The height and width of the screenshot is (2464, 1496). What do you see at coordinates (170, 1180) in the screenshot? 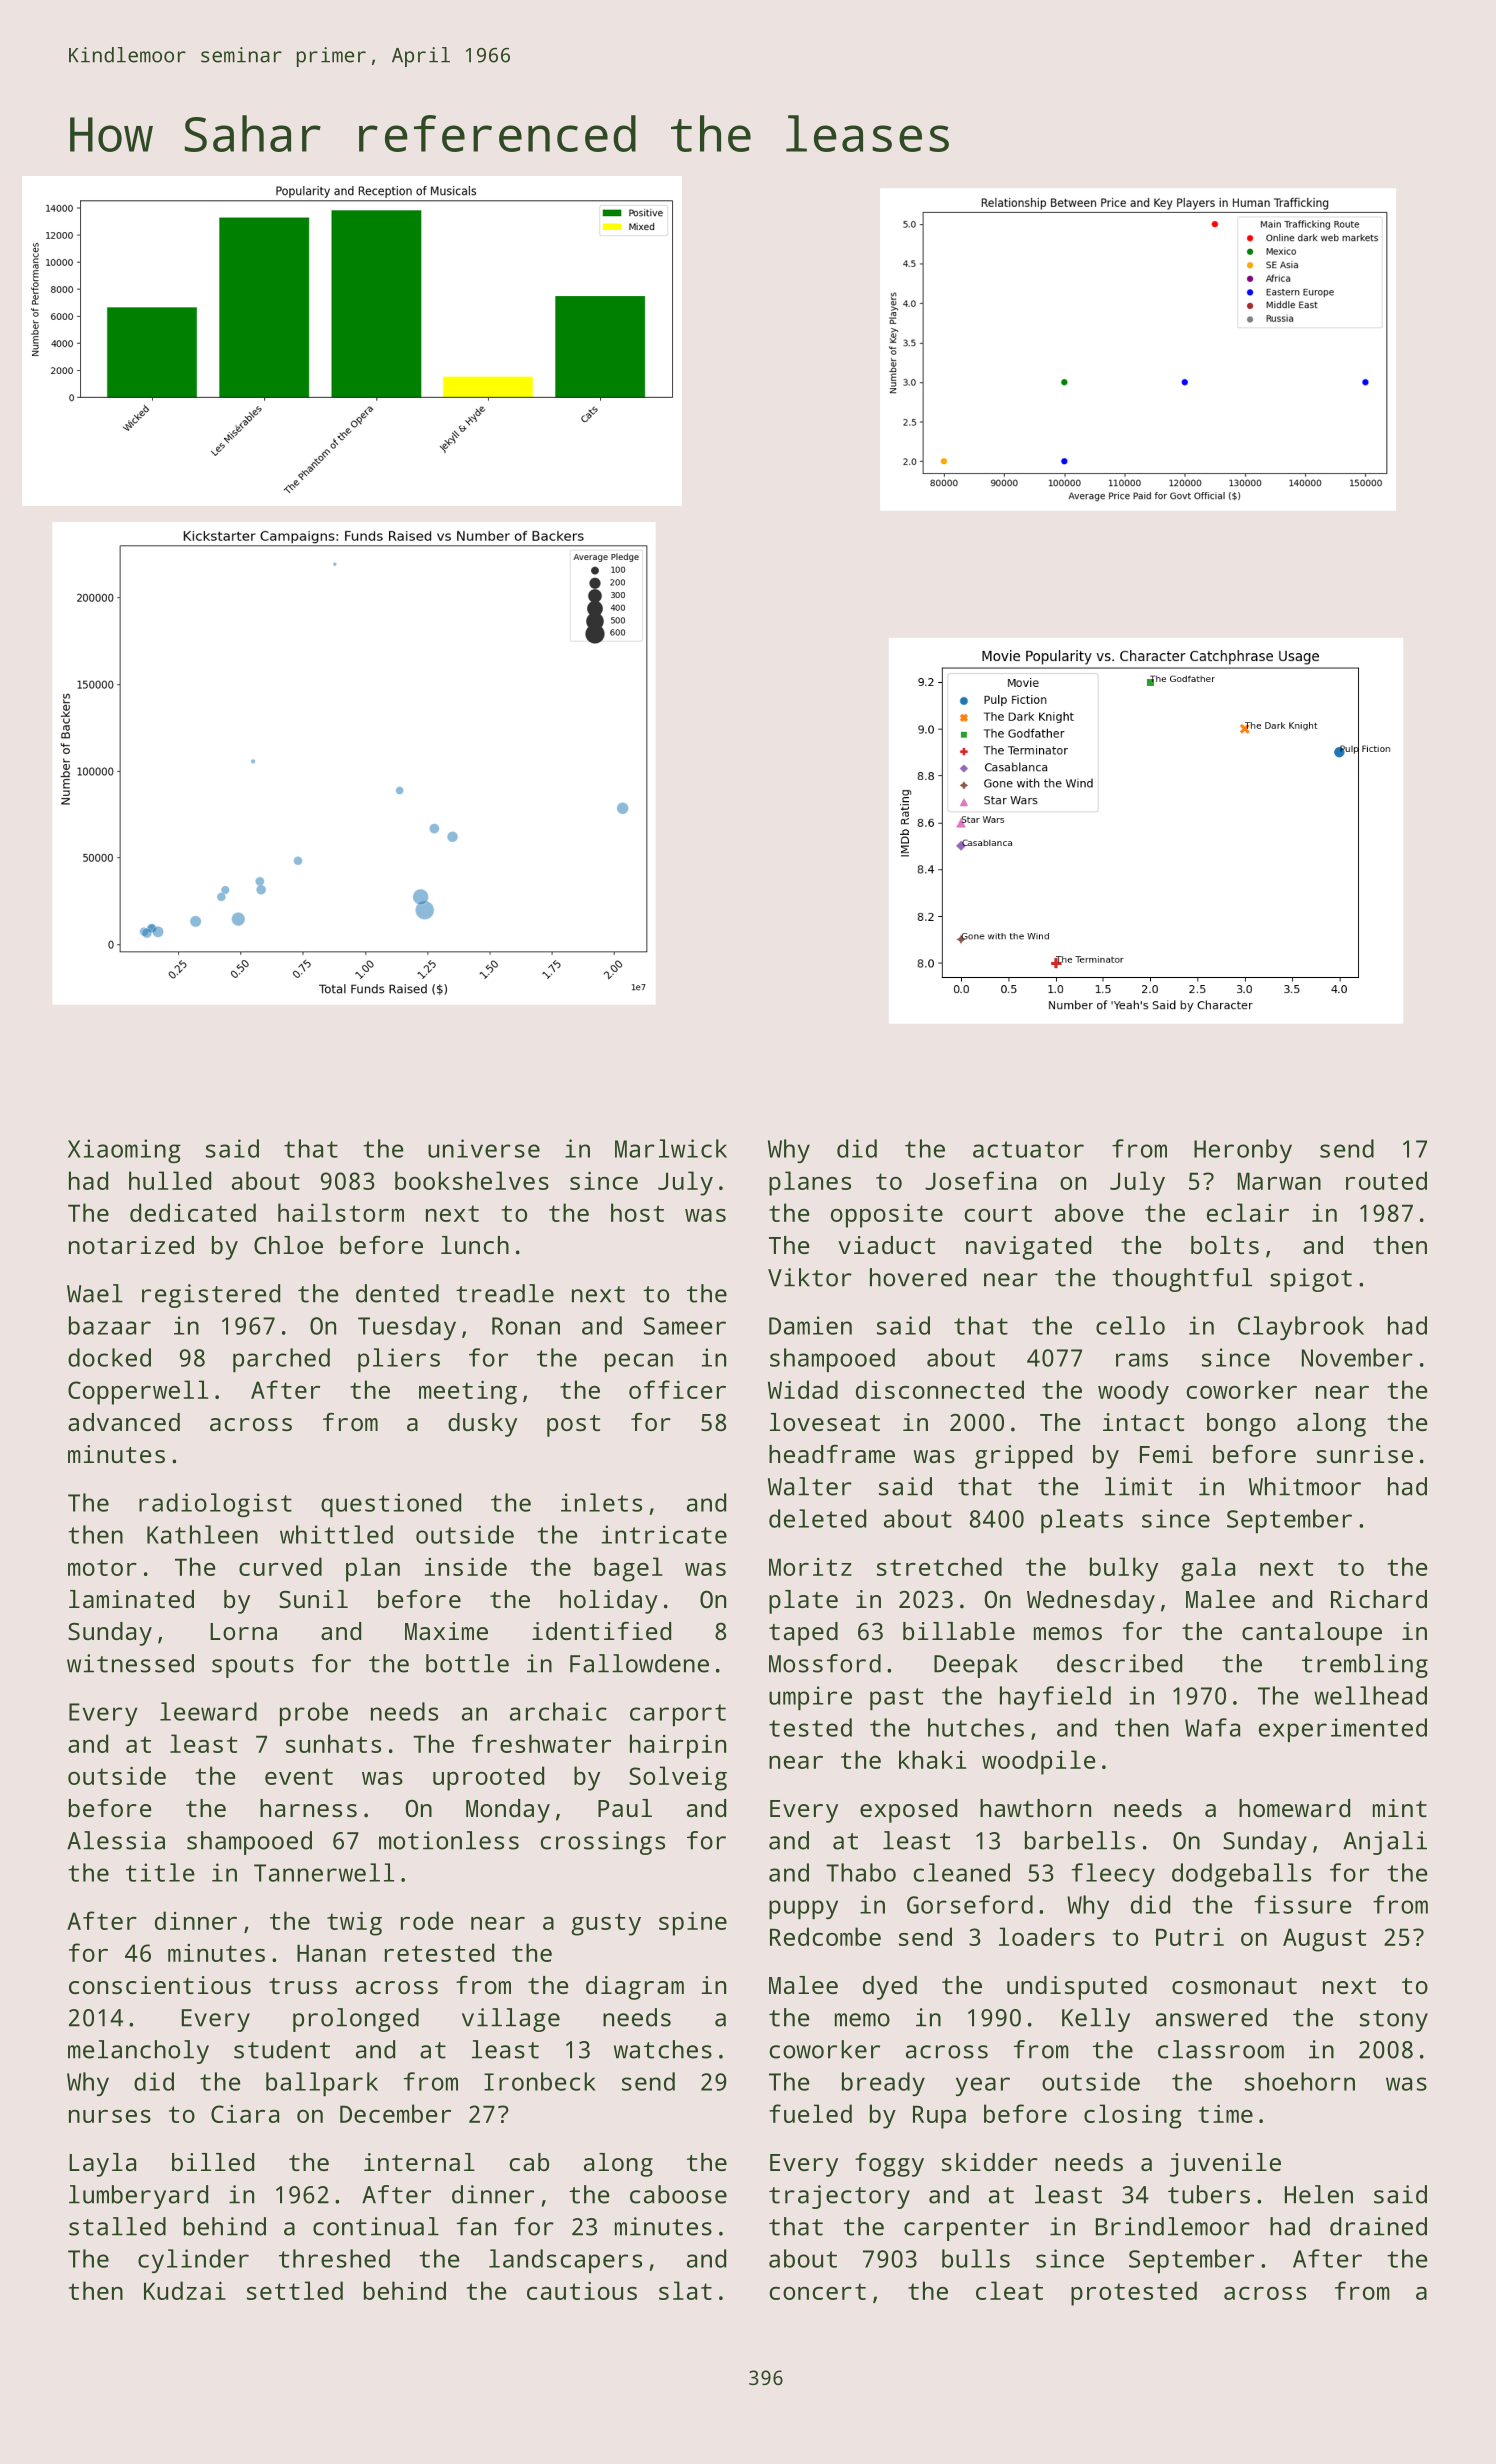
I see `hulled` at bounding box center [170, 1180].
